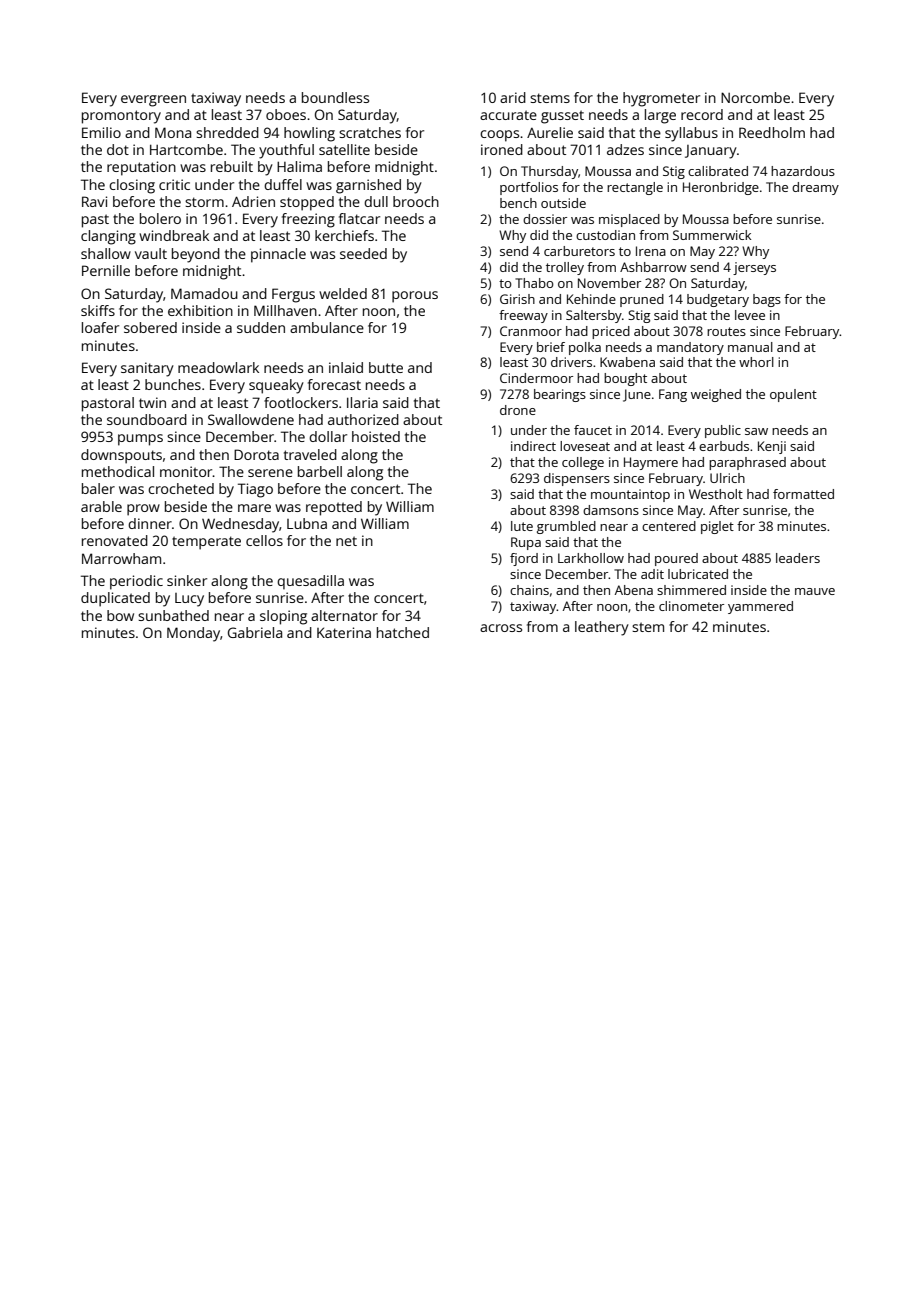 The image size is (924, 1311). Describe the element at coordinates (153, 101) in the image. I see `evergreen` at that location.
